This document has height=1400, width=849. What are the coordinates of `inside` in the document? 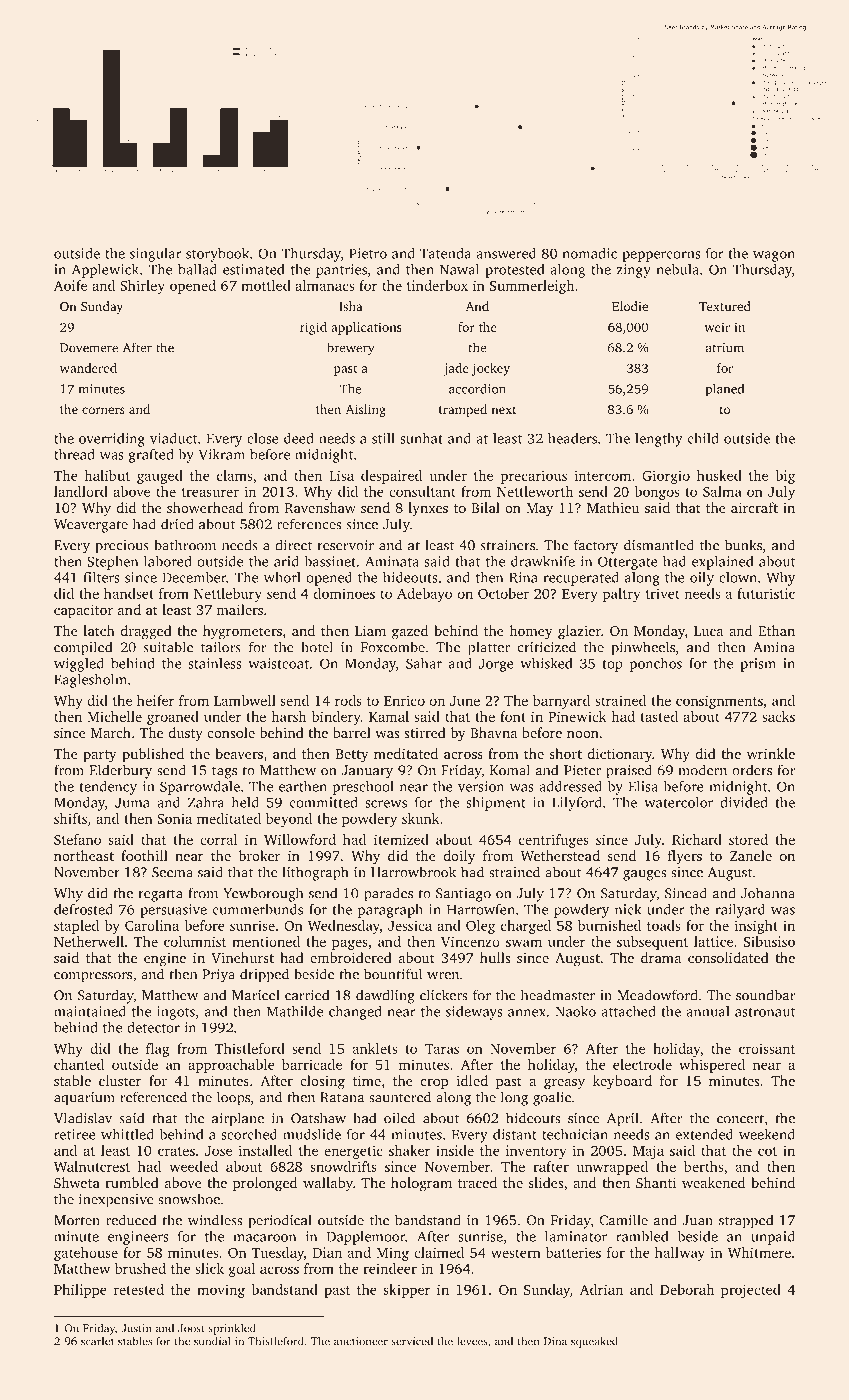 It's located at (455, 1150).
